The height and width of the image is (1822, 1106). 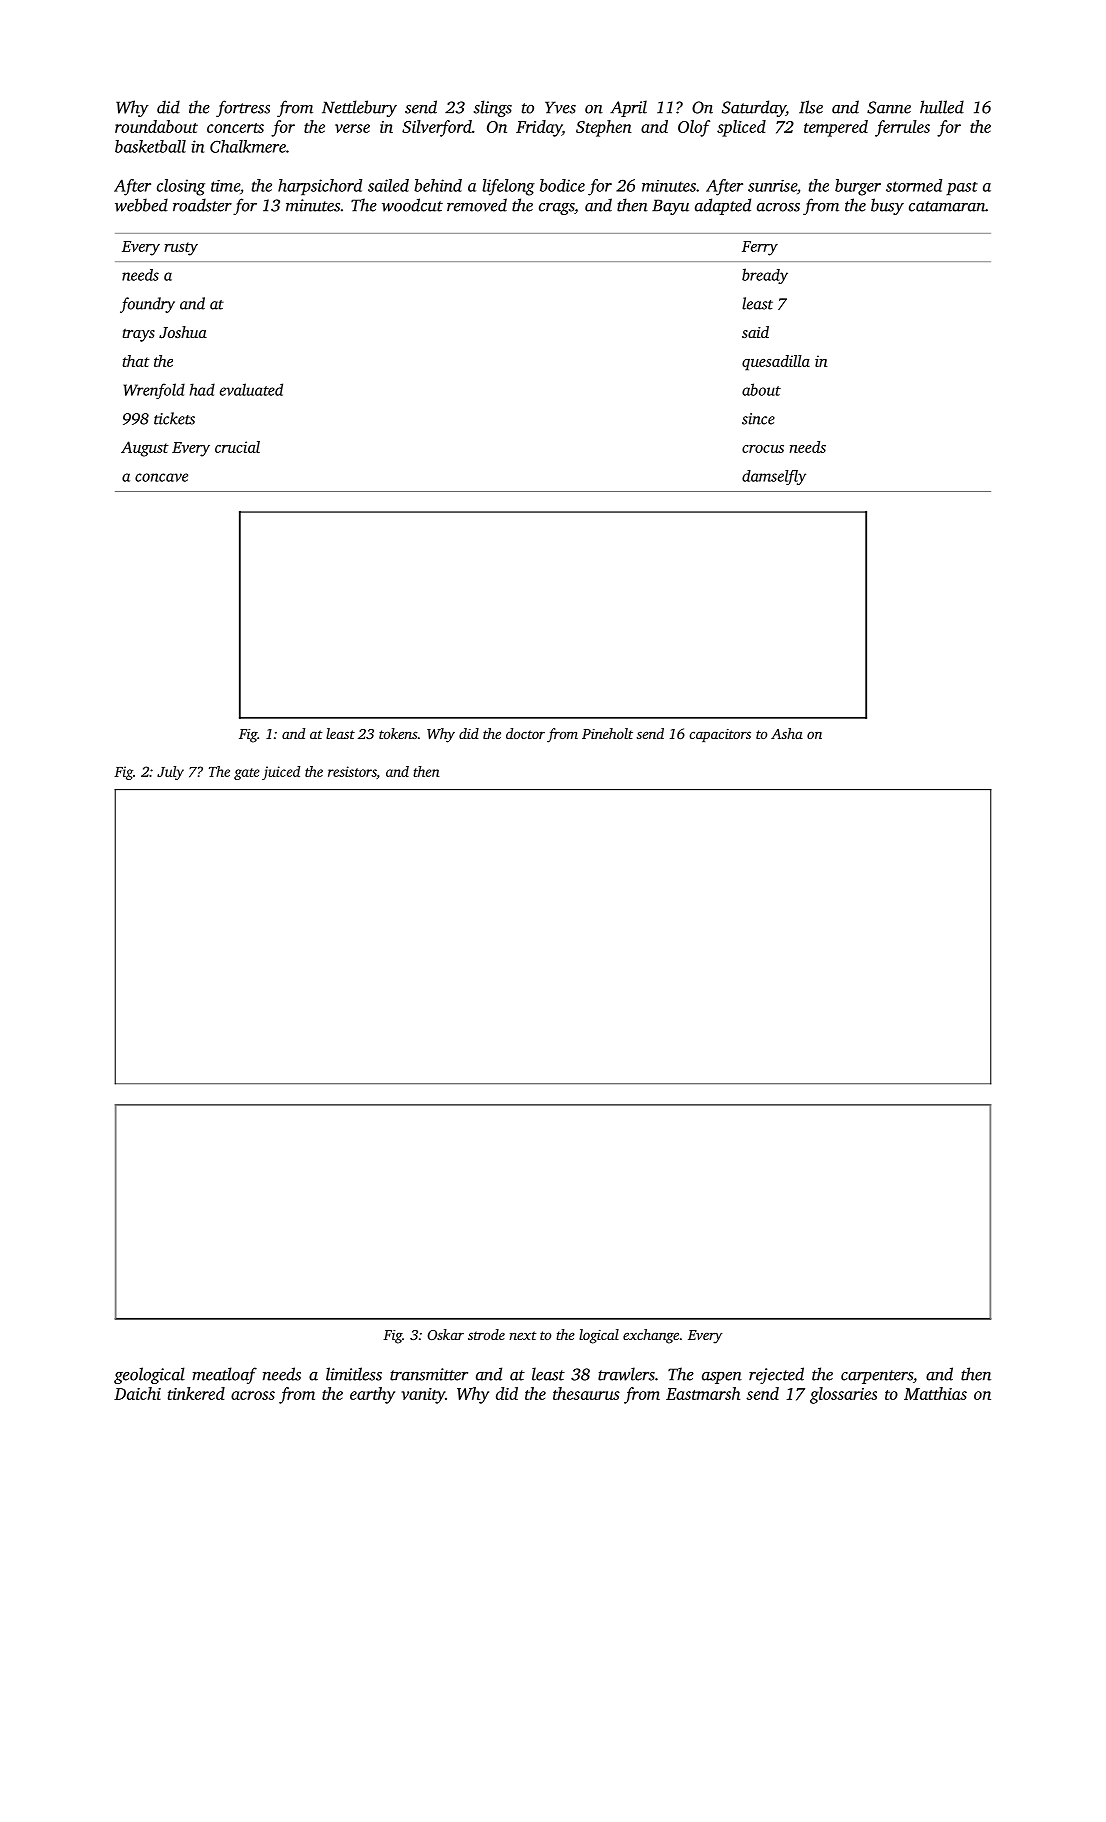 I want to click on doctor, so click(x=525, y=733).
